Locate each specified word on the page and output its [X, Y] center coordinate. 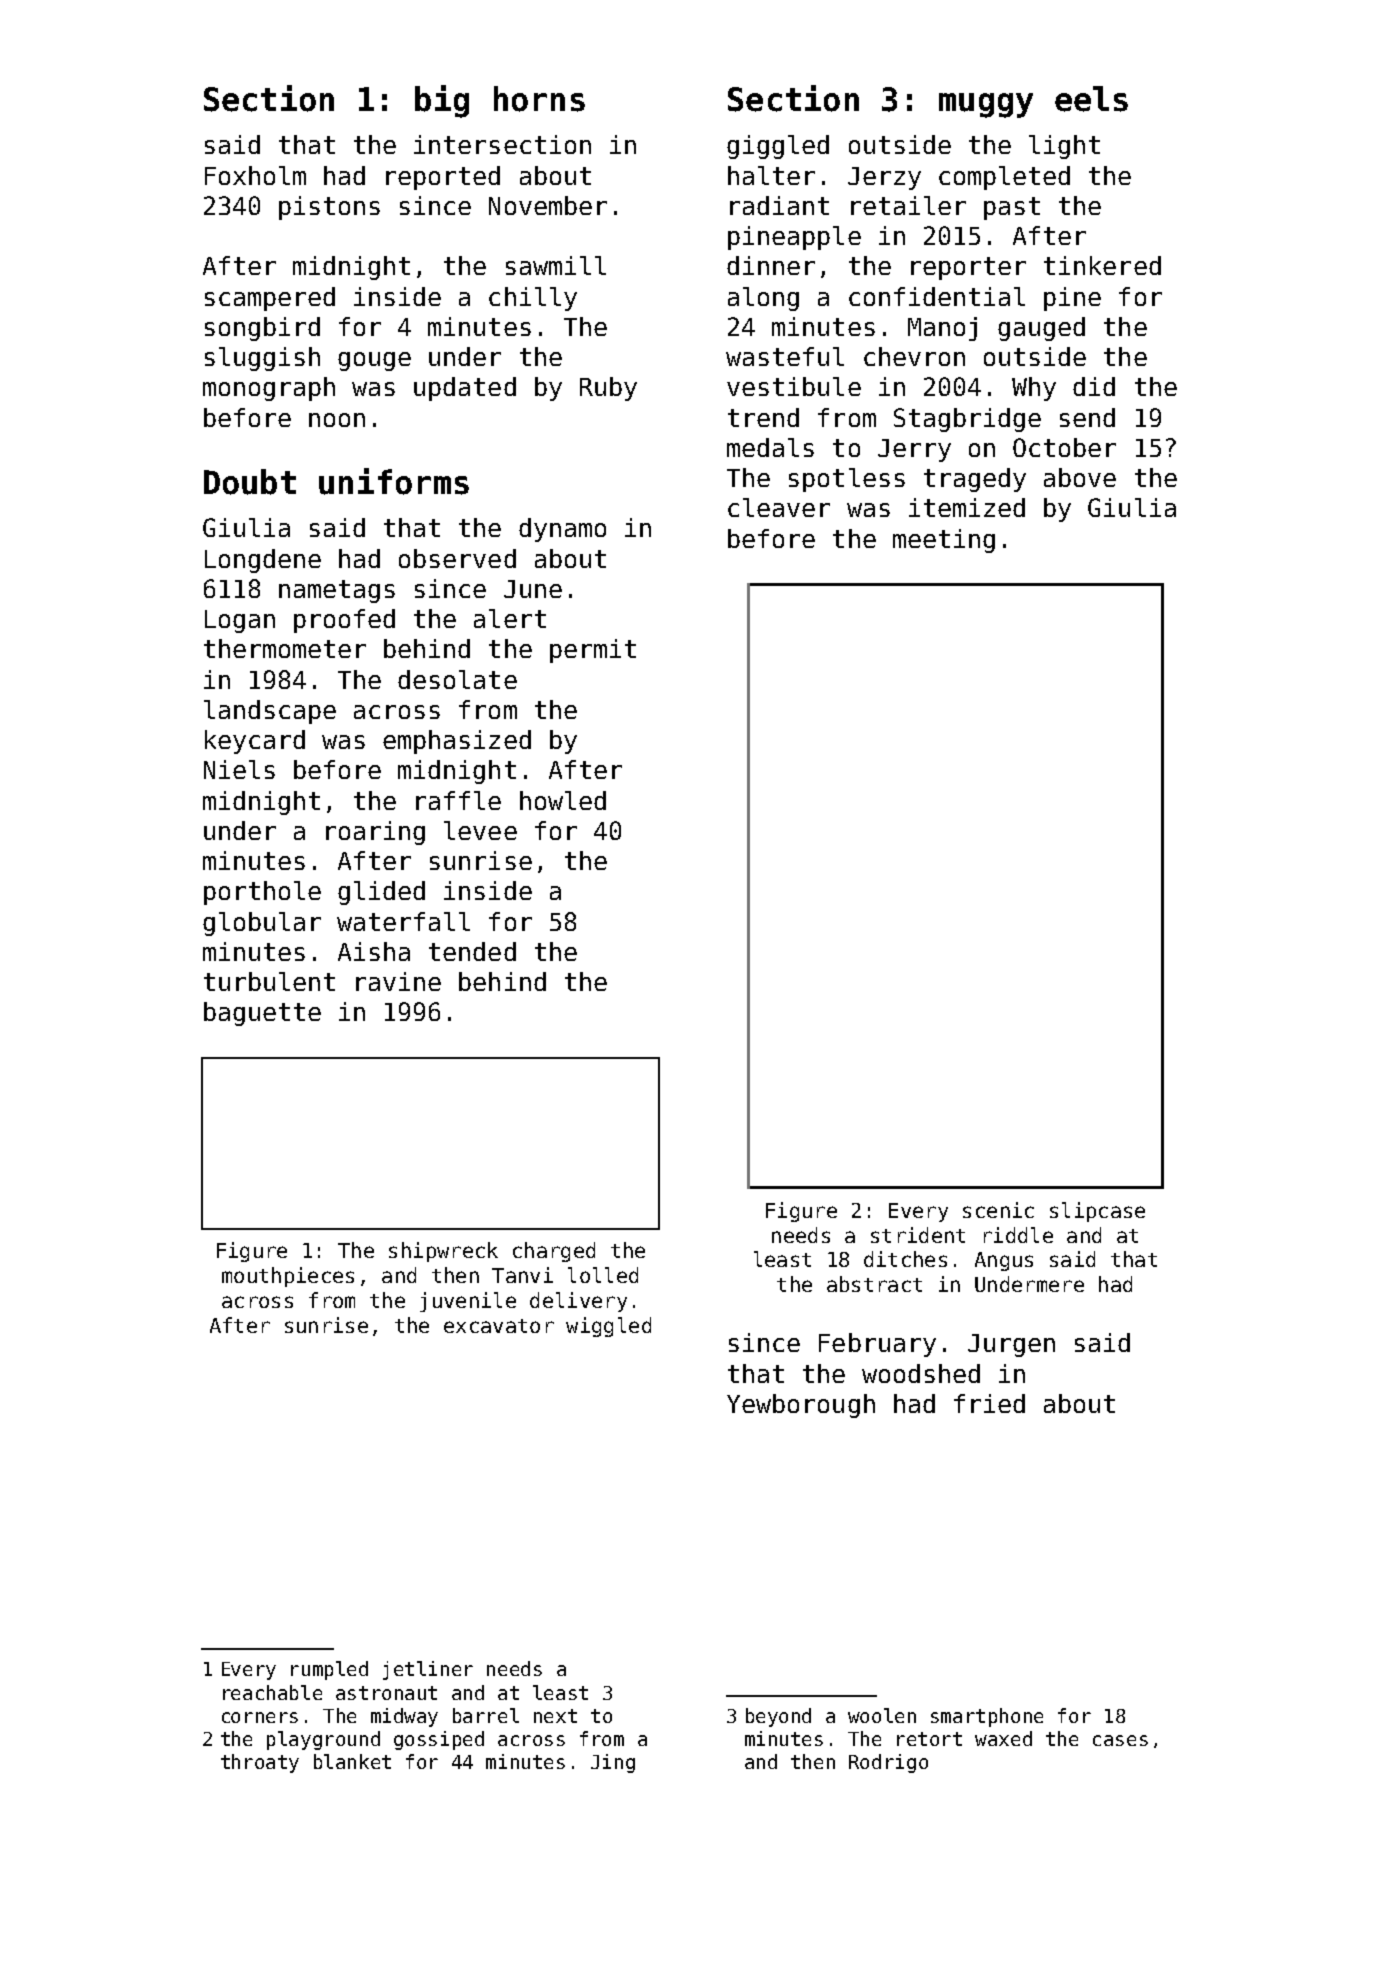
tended [472, 951]
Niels [239, 769]
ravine [398, 981]
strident [918, 1235]
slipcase [1097, 1212]
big [442, 101]
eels [1091, 99]
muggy [986, 105]
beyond [778, 1717]
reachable [272, 1692]
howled [563, 800]
